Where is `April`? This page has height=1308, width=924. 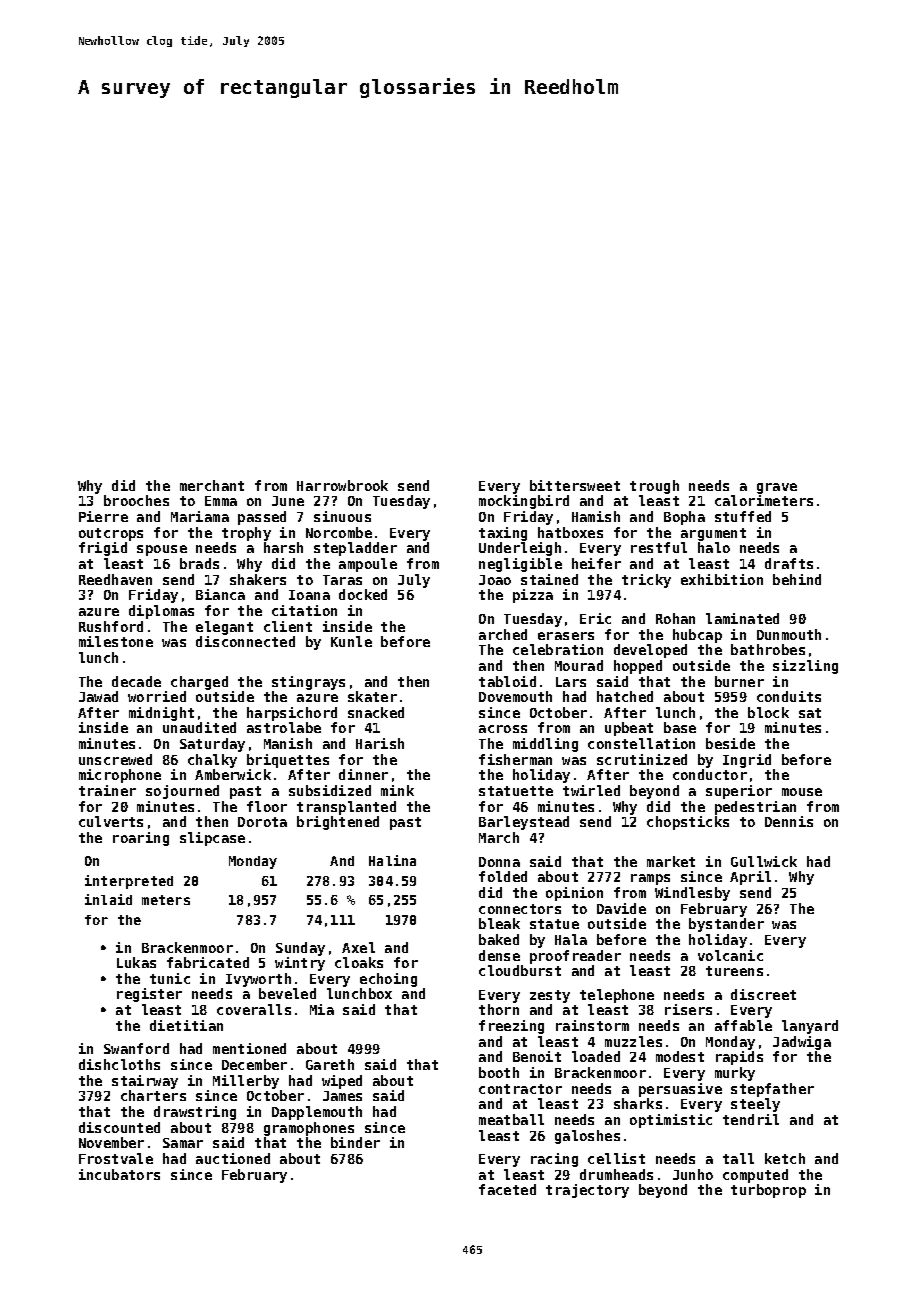 April is located at coordinates (750, 878).
